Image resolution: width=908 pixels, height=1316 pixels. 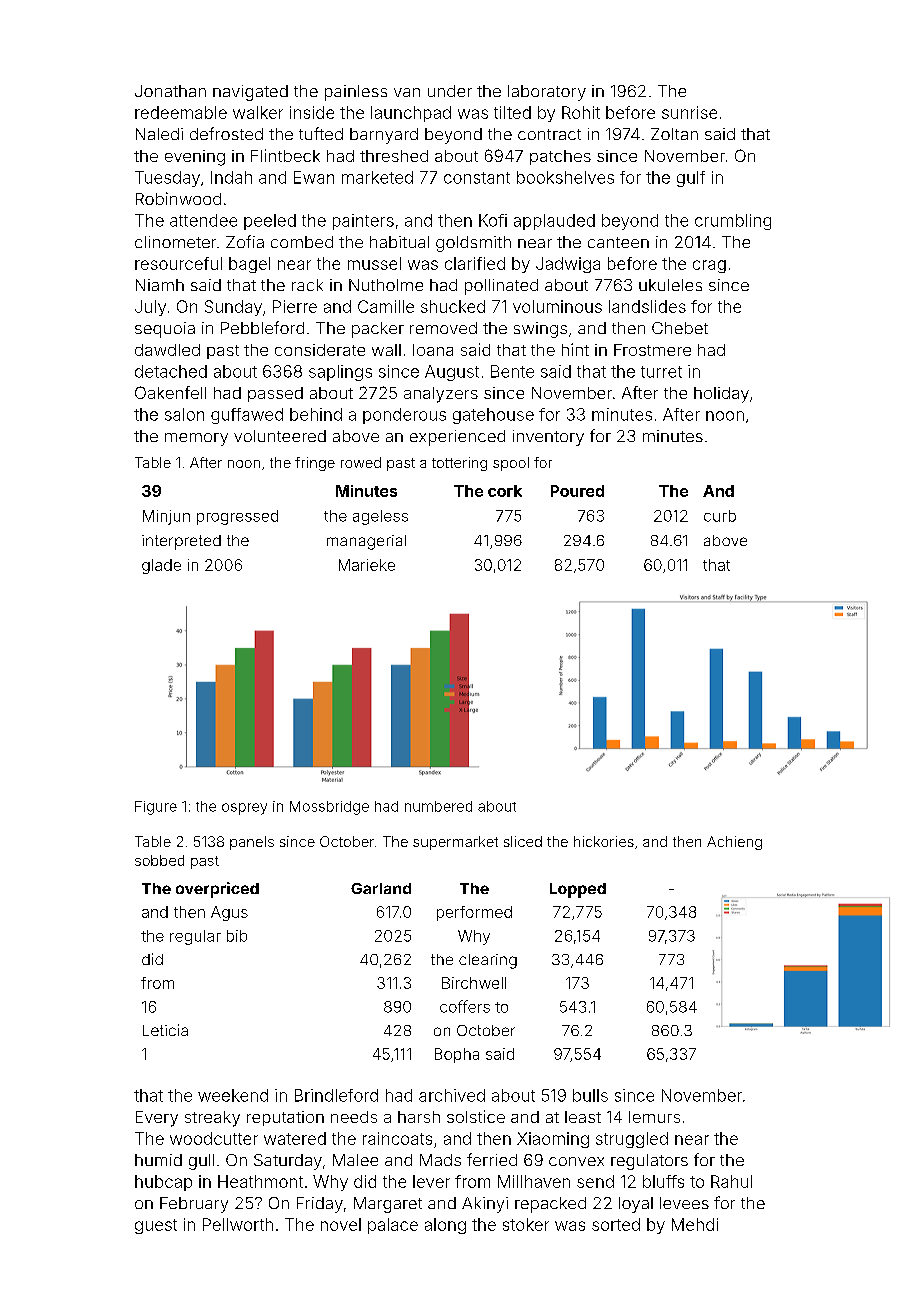 I want to click on painless, so click(x=356, y=93).
